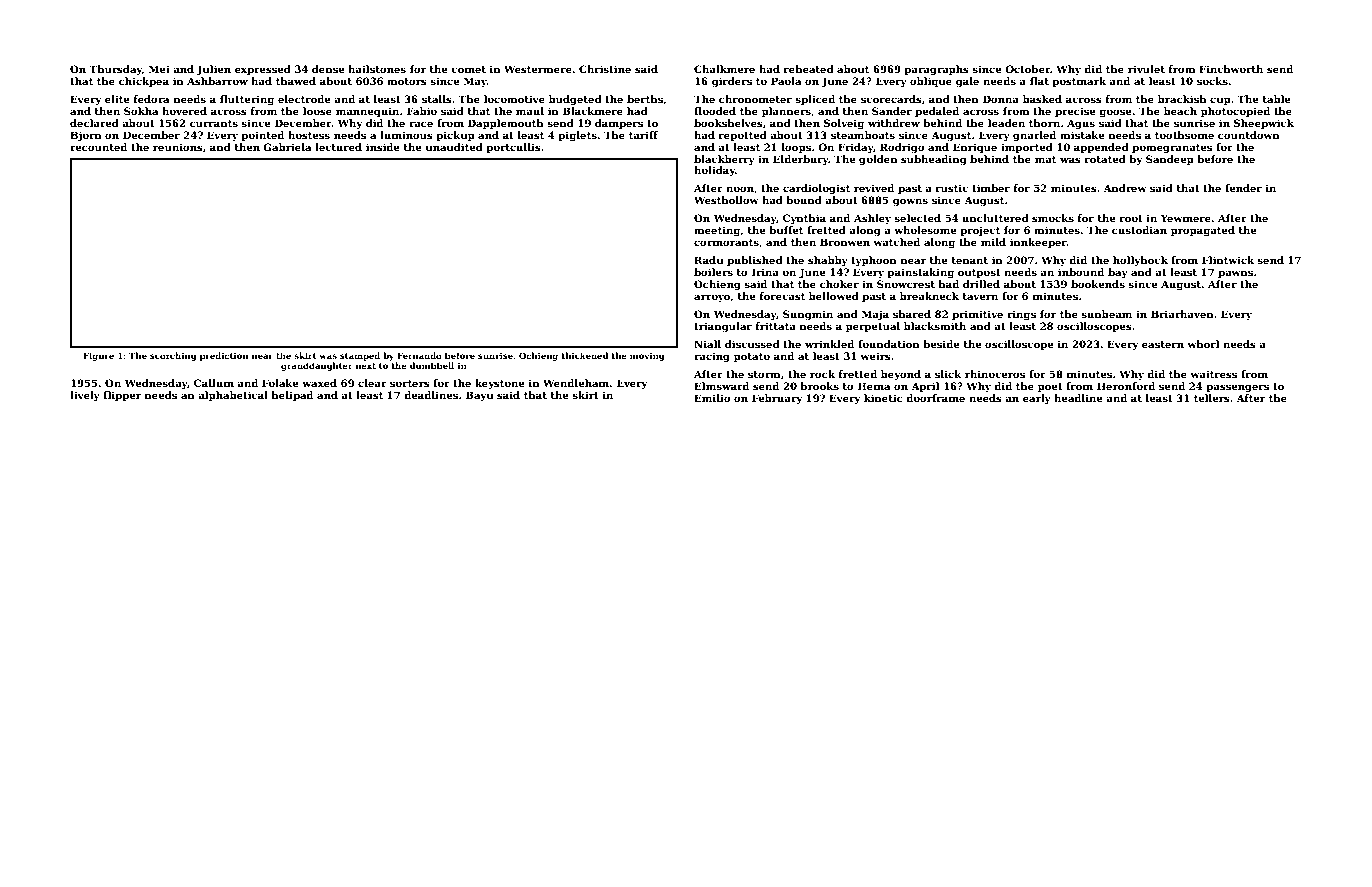  Describe the element at coordinates (98, 147) in the screenshot. I see `recounted` at that location.
